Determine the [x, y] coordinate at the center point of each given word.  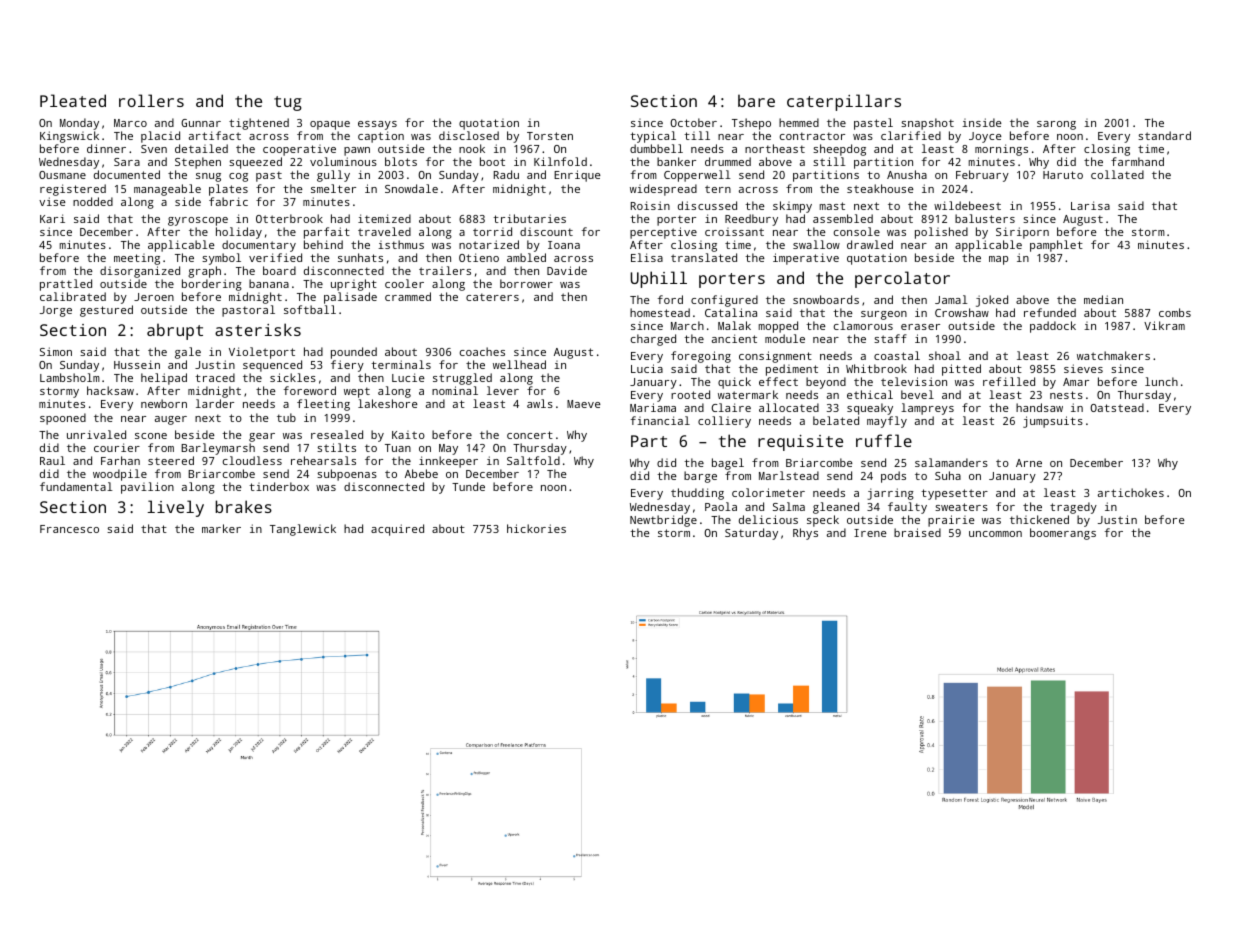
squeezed [255, 163]
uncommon [995, 534]
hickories [536, 528]
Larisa [1090, 205]
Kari [52, 218]
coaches [482, 351]
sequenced [272, 366]
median [1103, 299]
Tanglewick [303, 530]
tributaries [529, 218]
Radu [506, 174]
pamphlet [1056, 246]
